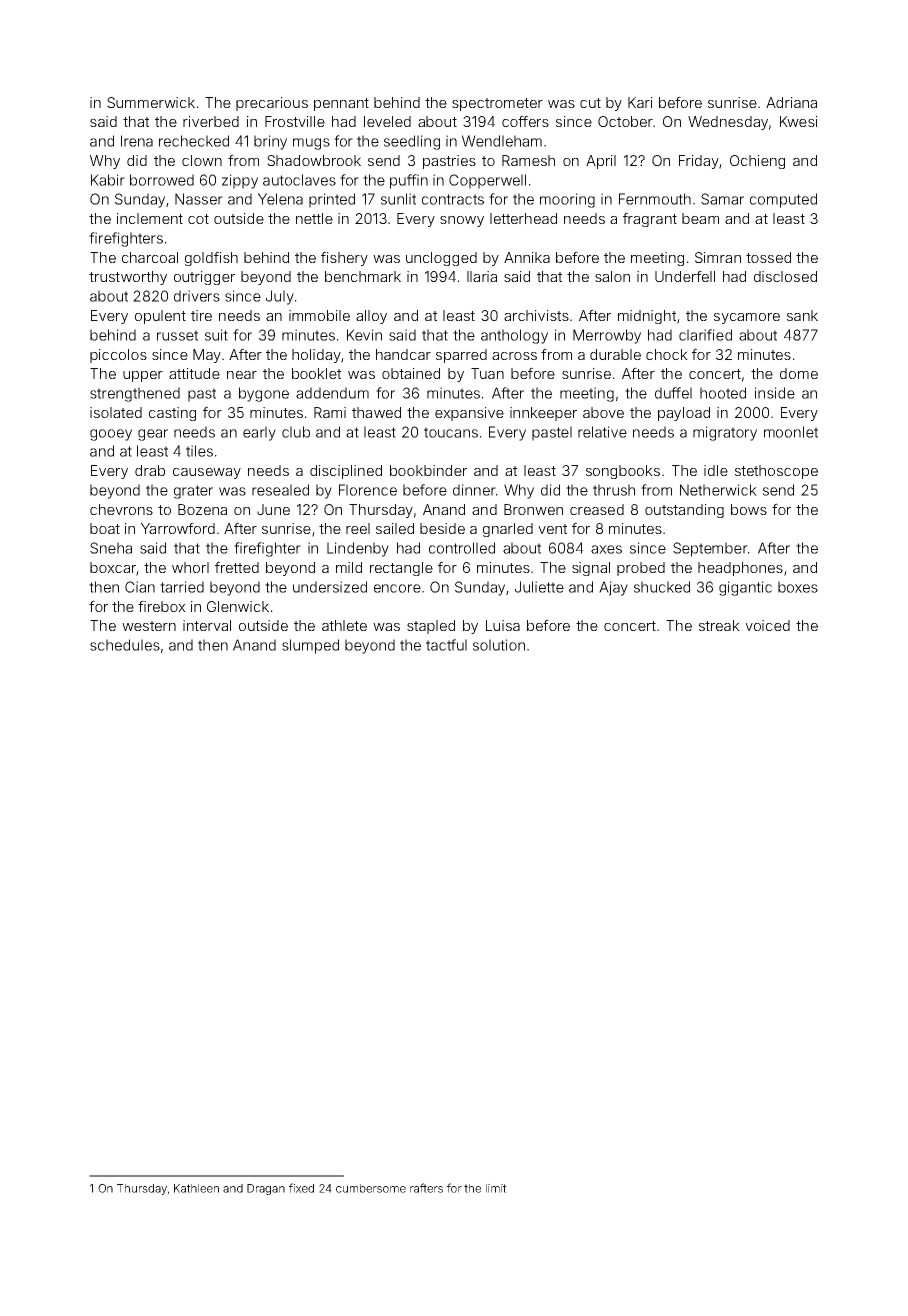  What do you see at coordinates (207, 625) in the image?
I see `interval` at bounding box center [207, 625].
